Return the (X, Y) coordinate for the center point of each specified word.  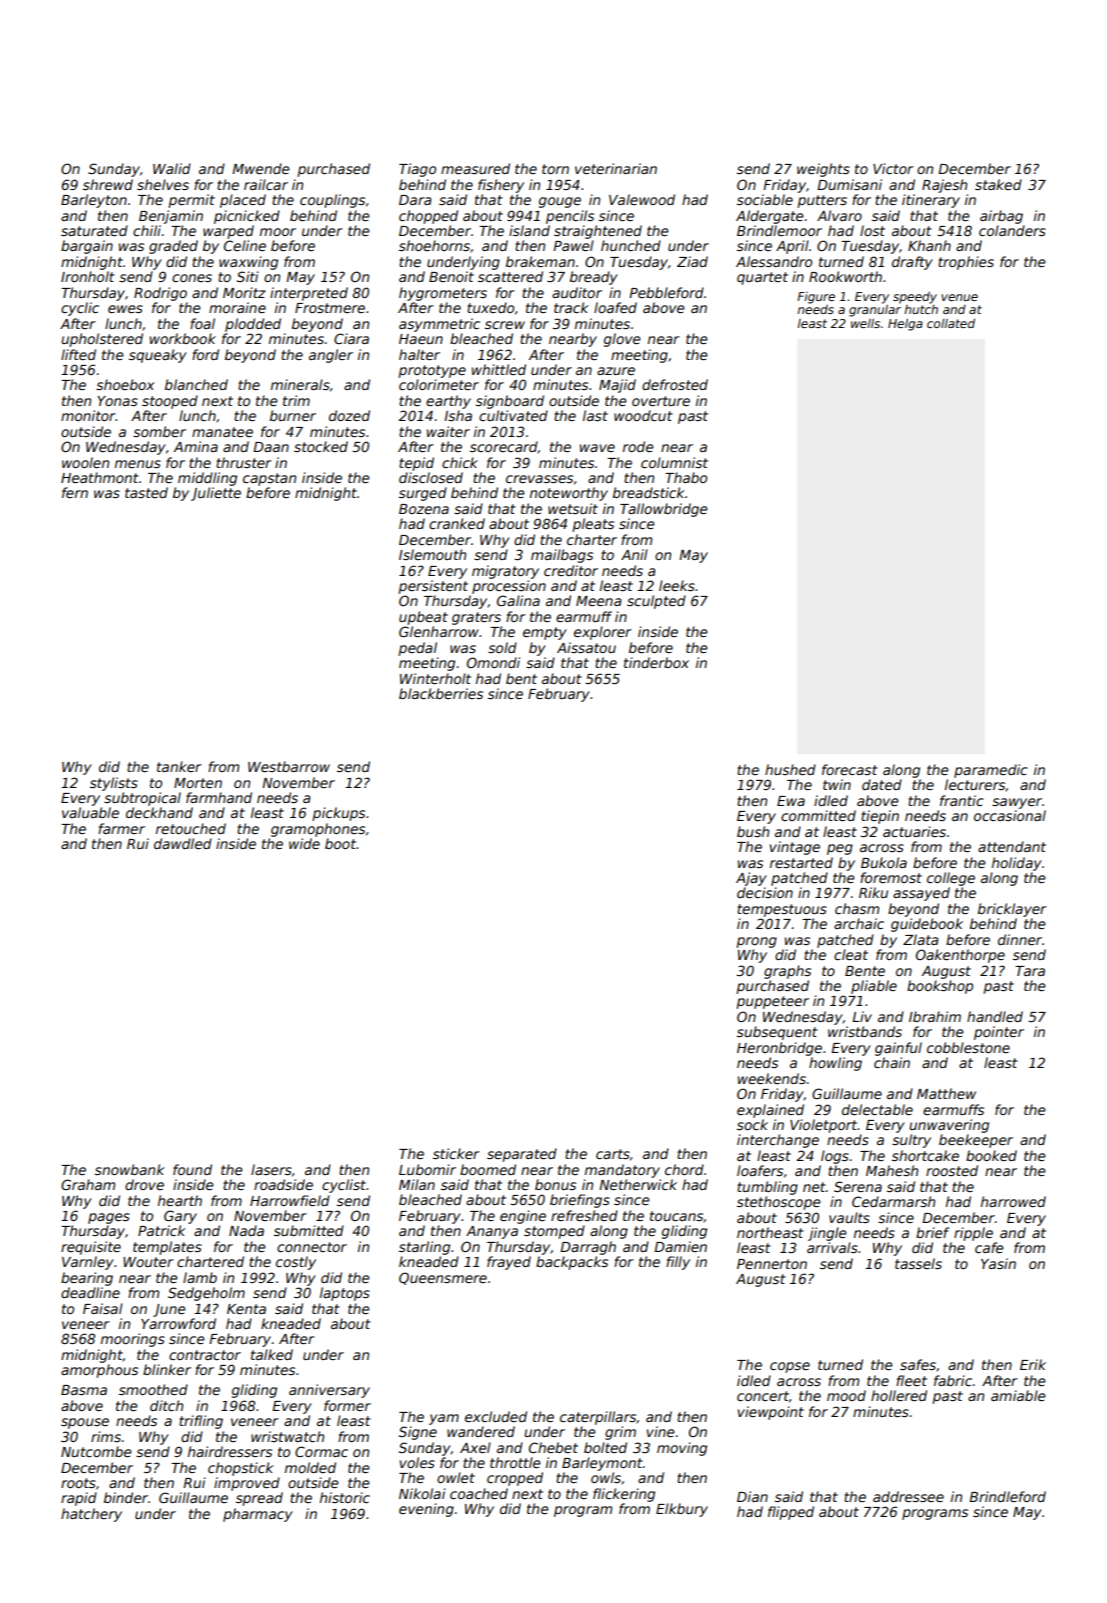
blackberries (441, 693)
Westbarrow (289, 766)
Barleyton (94, 201)
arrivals (832, 1247)
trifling (201, 1422)
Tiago (417, 170)
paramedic (991, 771)
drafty (912, 263)
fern (75, 492)
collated (951, 323)
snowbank (130, 1169)
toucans (677, 1217)
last (595, 415)
